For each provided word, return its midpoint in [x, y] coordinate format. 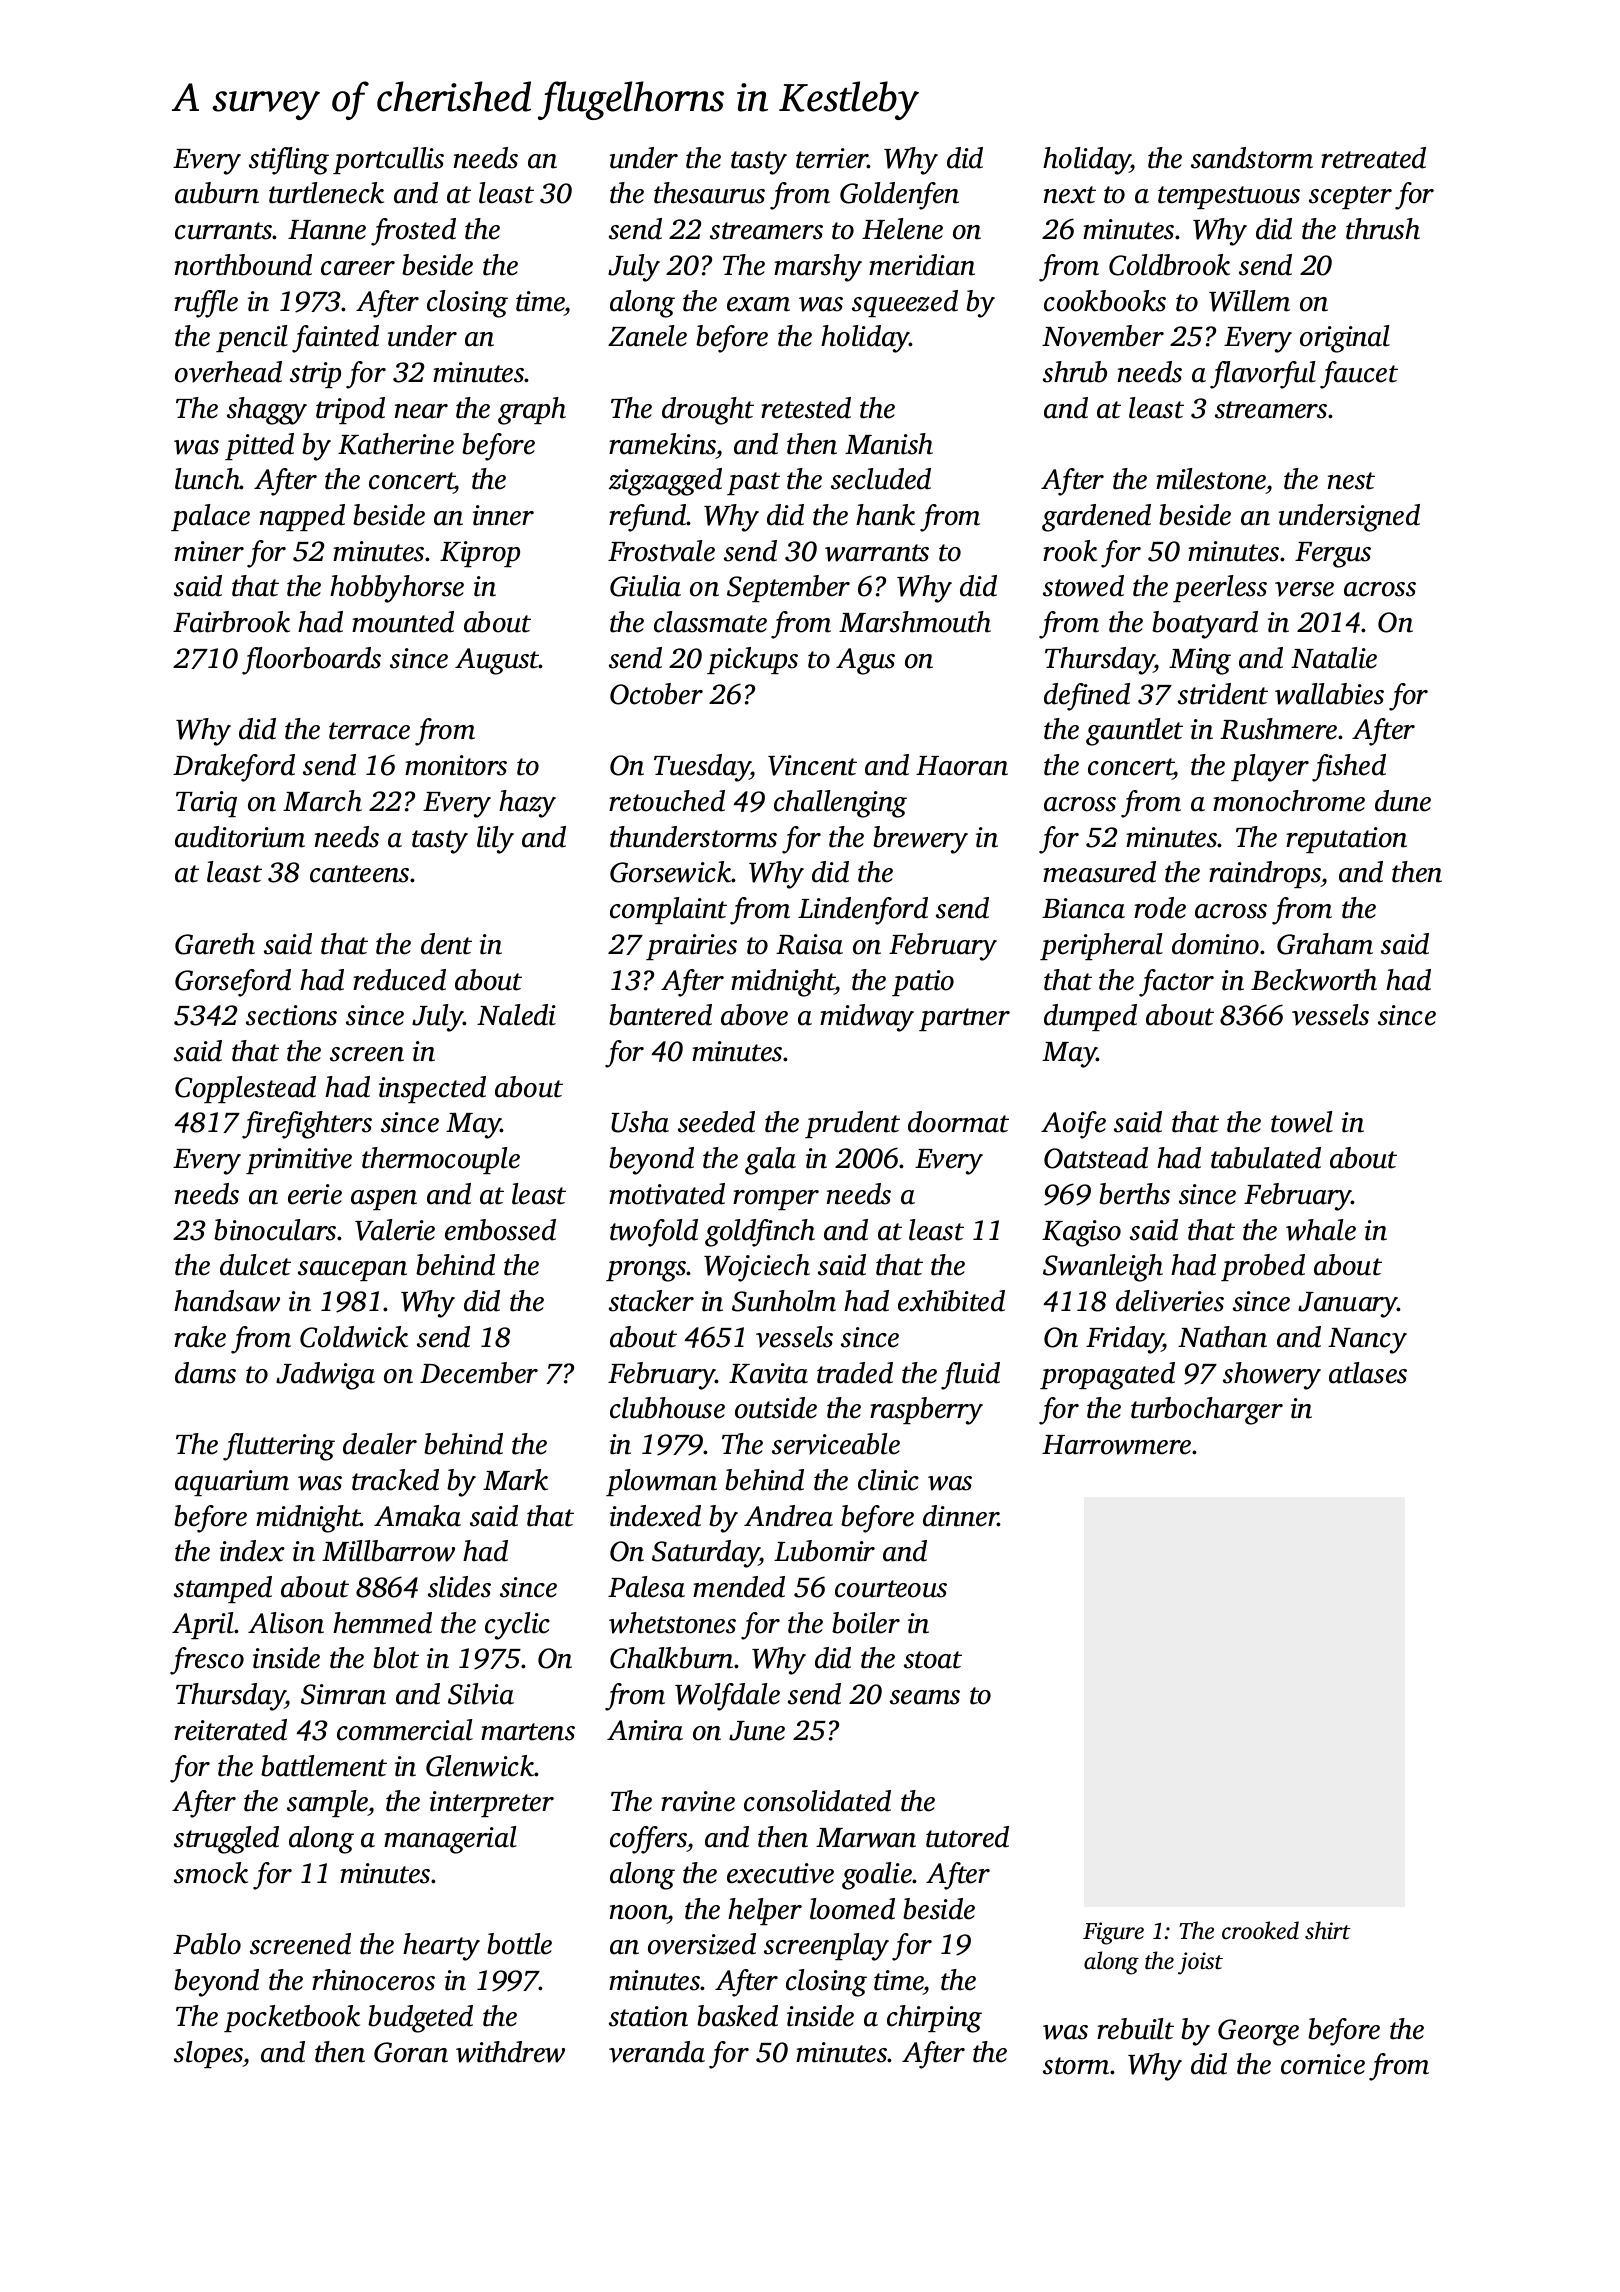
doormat [958, 1122]
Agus [865, 661]
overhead [228, 372]
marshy [818, 268]
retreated [1373, 158]
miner [209, 551]
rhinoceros [373, 1980]
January [1348, 1305]
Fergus [1333, 555]
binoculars [275, 1230]
